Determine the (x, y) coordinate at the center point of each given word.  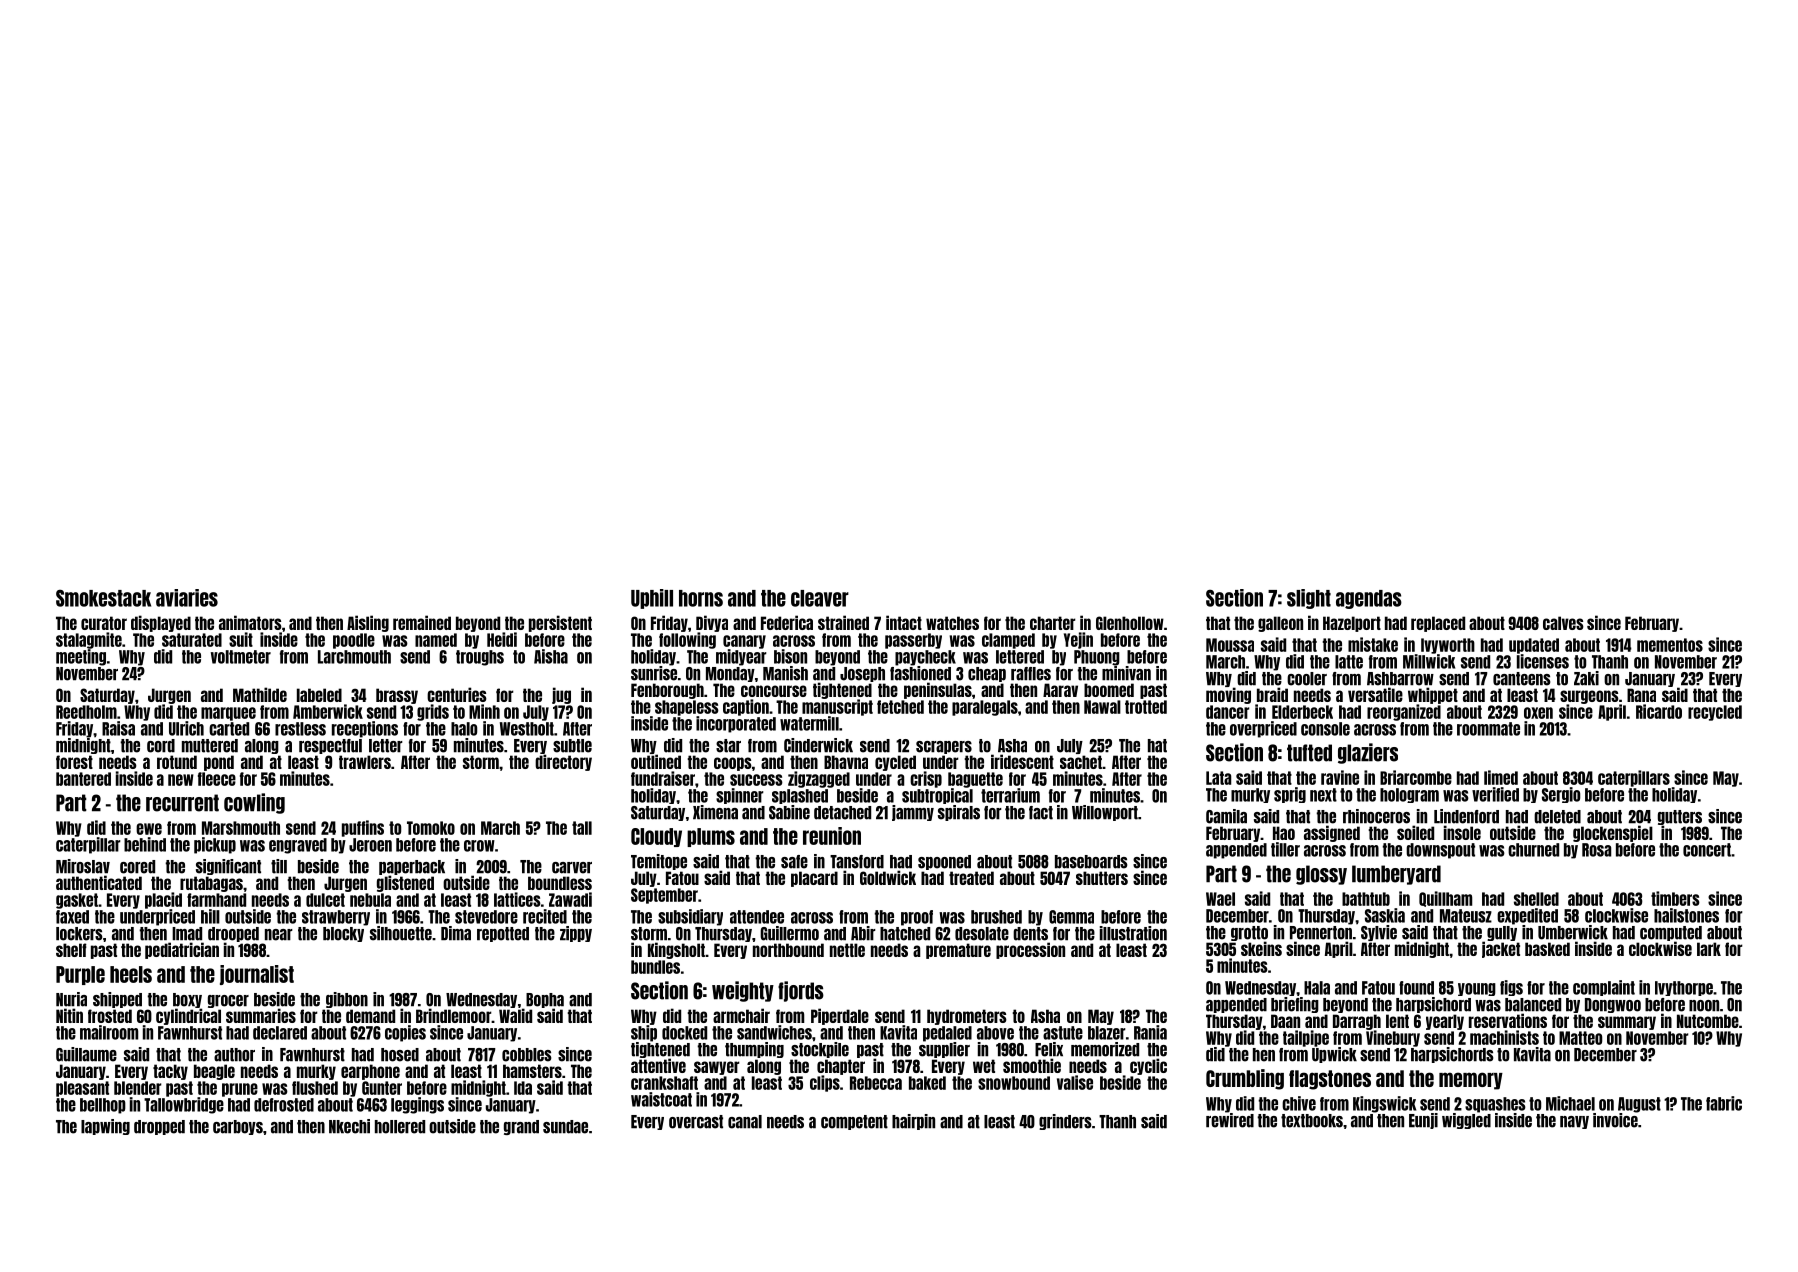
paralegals (985, 708)
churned (1533, 850)
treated (971, 878)
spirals (959, 813)
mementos (1670, 645)
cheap (987, 674)
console (1325, 729)
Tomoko (431, 828)
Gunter (382, 1088)
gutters (1680, 817)
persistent (560, 623)
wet (984, 1066)
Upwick (1334, 1055)
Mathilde (260, 694)
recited (545, 916)
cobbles (526, 1055)
